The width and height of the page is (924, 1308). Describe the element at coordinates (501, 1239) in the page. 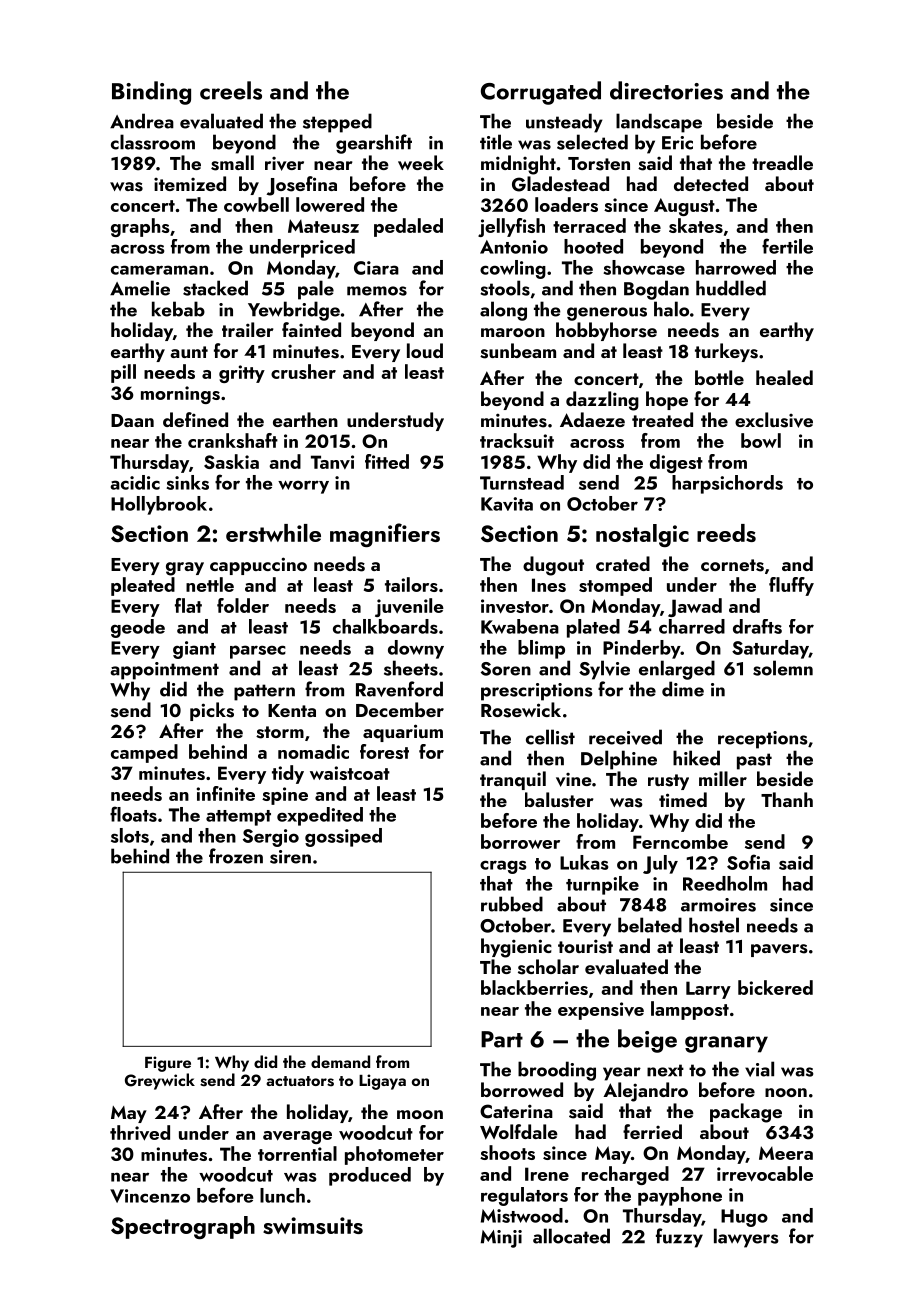

I see `Minji` at that location.
